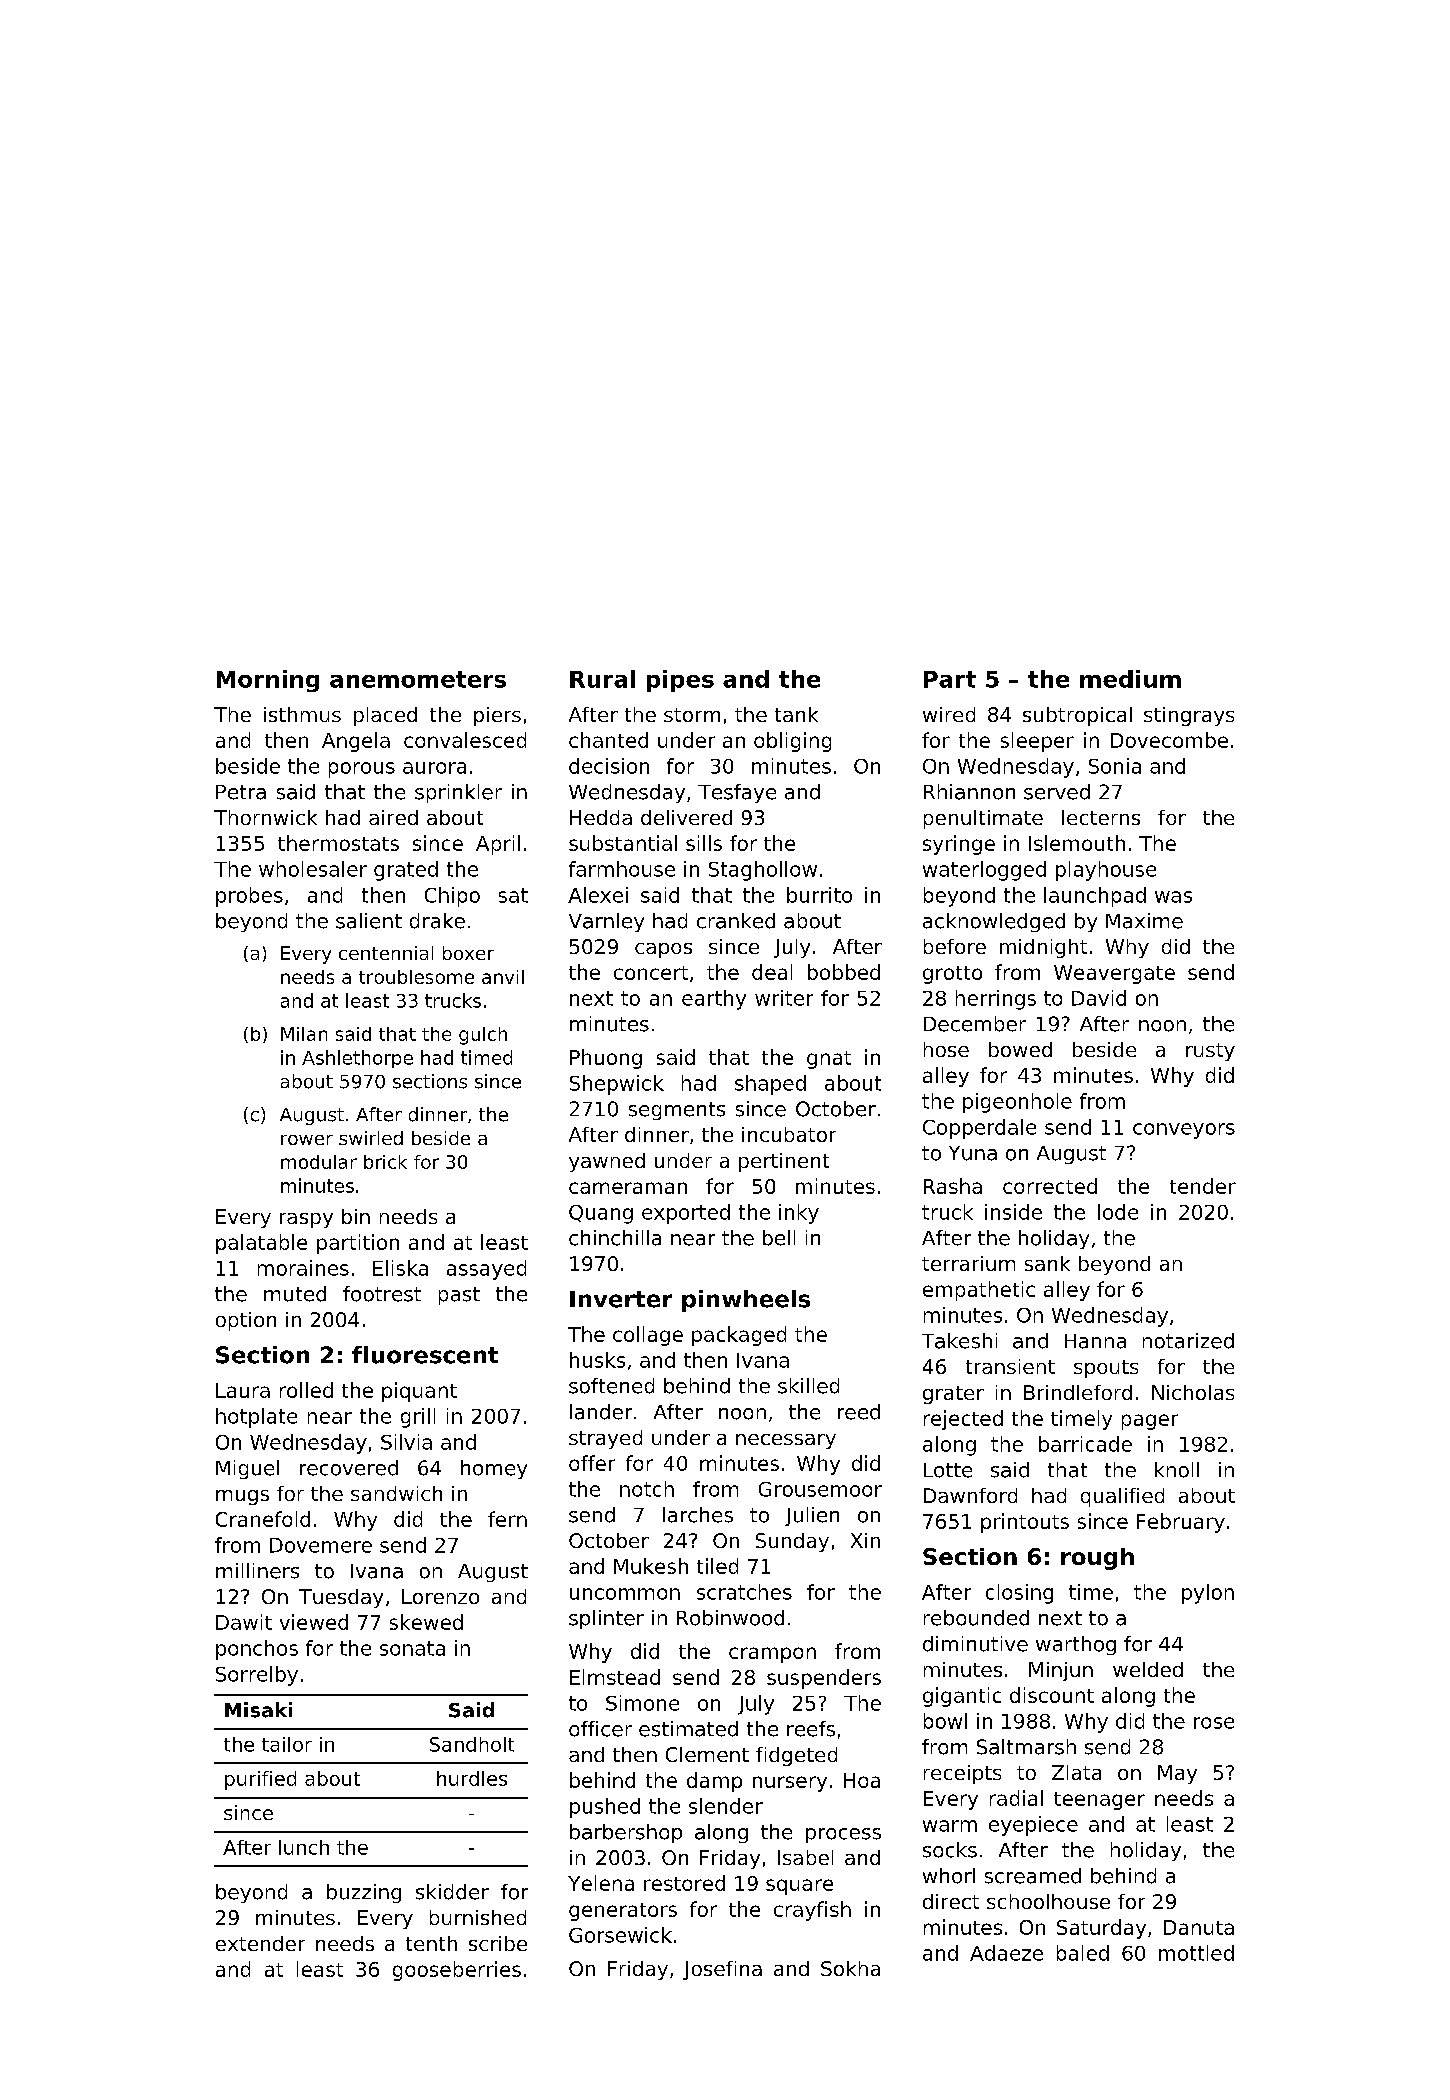 The width and height of the document is (1450, 2100). Describe the element at coordinates (792, 1542) in the document. I see `Sunday` at that location.
